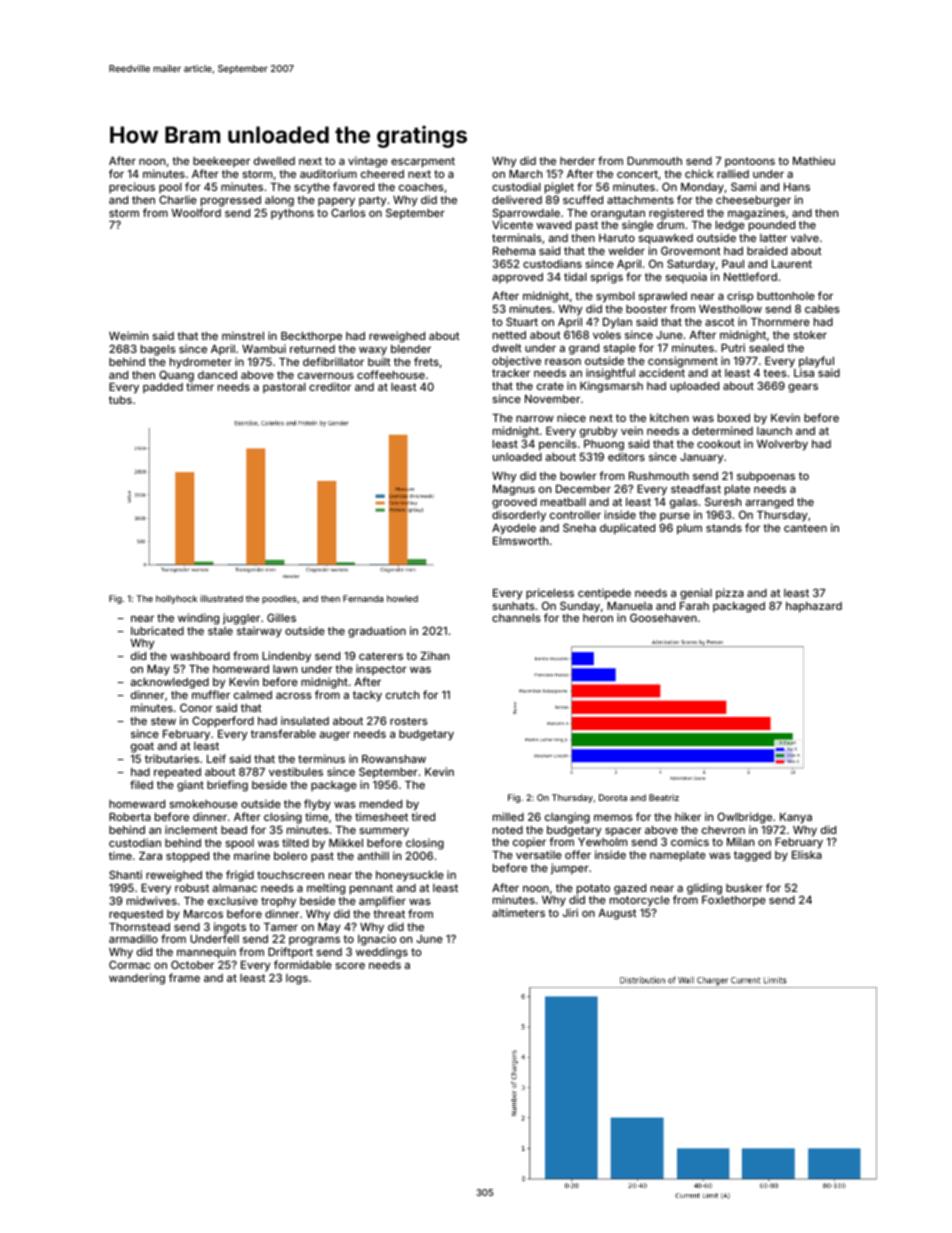 The width and height of the screenshot is (952, 1233). Describe the element at coordinates (128, 335) in the screenshot. I see `Weimin` at that location.
